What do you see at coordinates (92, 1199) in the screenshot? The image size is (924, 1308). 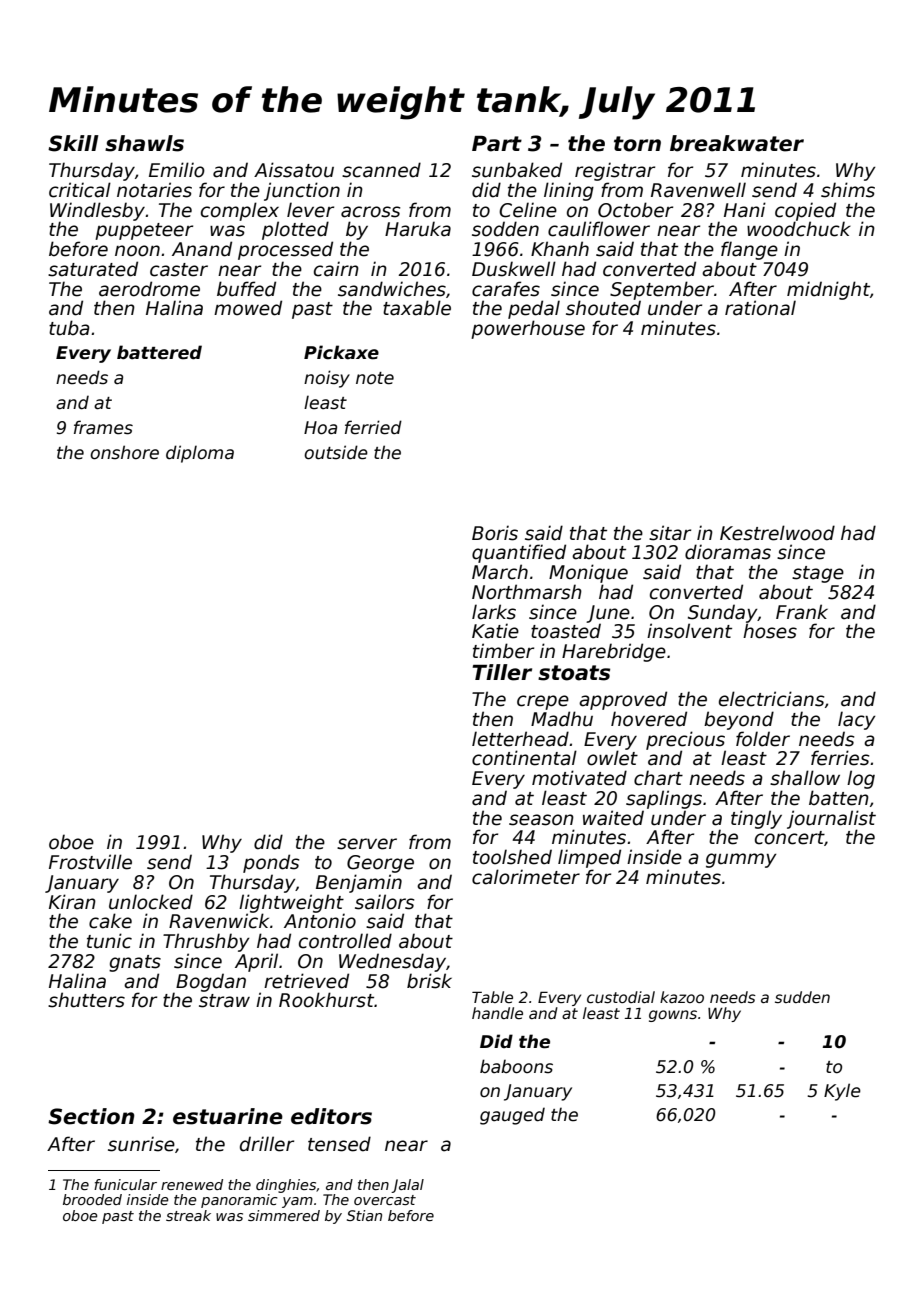 I see `brooded` at bounding box center [92, 1199].
